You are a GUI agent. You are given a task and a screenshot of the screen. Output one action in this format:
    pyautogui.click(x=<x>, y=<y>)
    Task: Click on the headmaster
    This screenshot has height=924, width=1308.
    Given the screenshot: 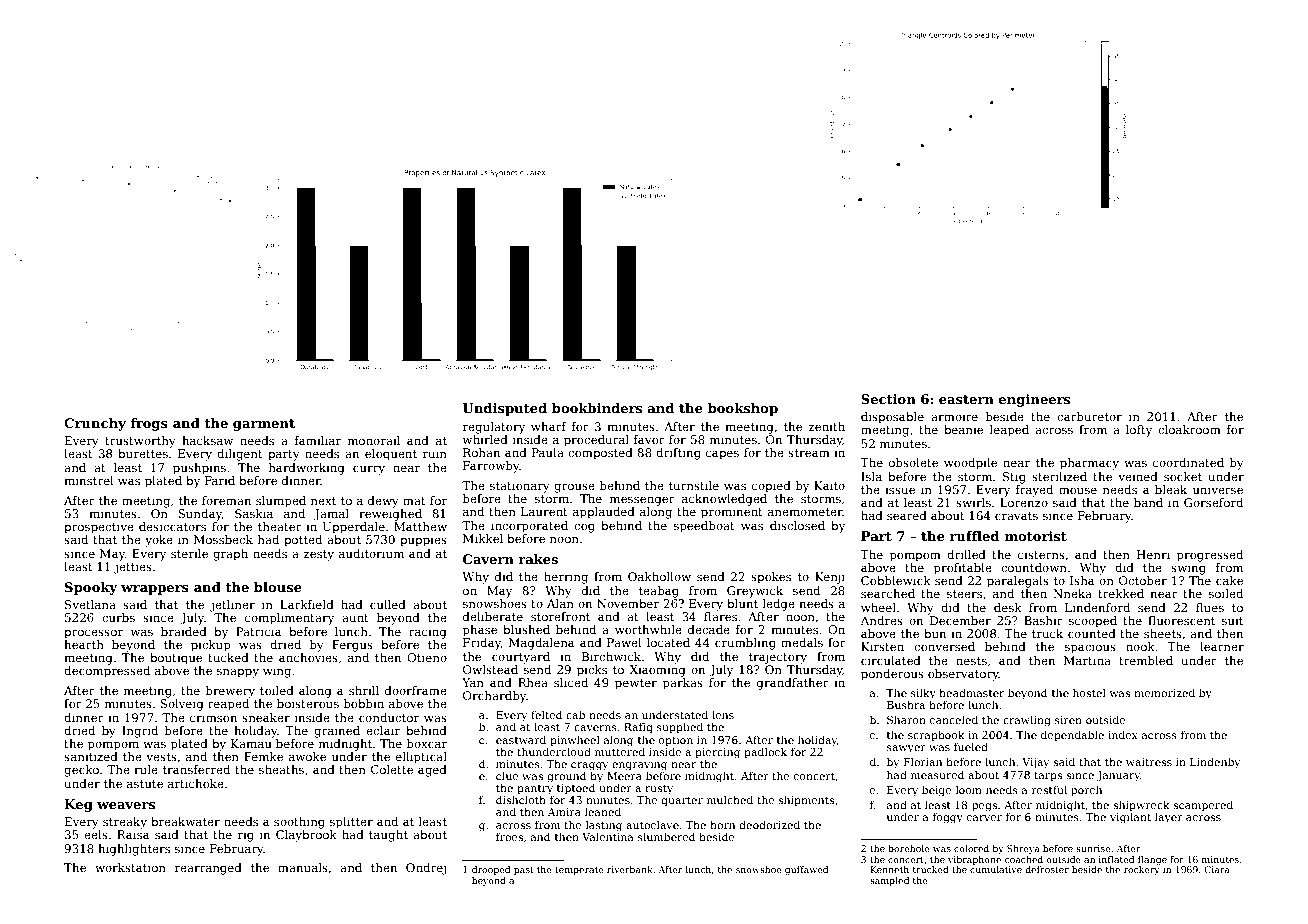 What is the action you would take?
    pyautogui.click(x=971, y=692)
